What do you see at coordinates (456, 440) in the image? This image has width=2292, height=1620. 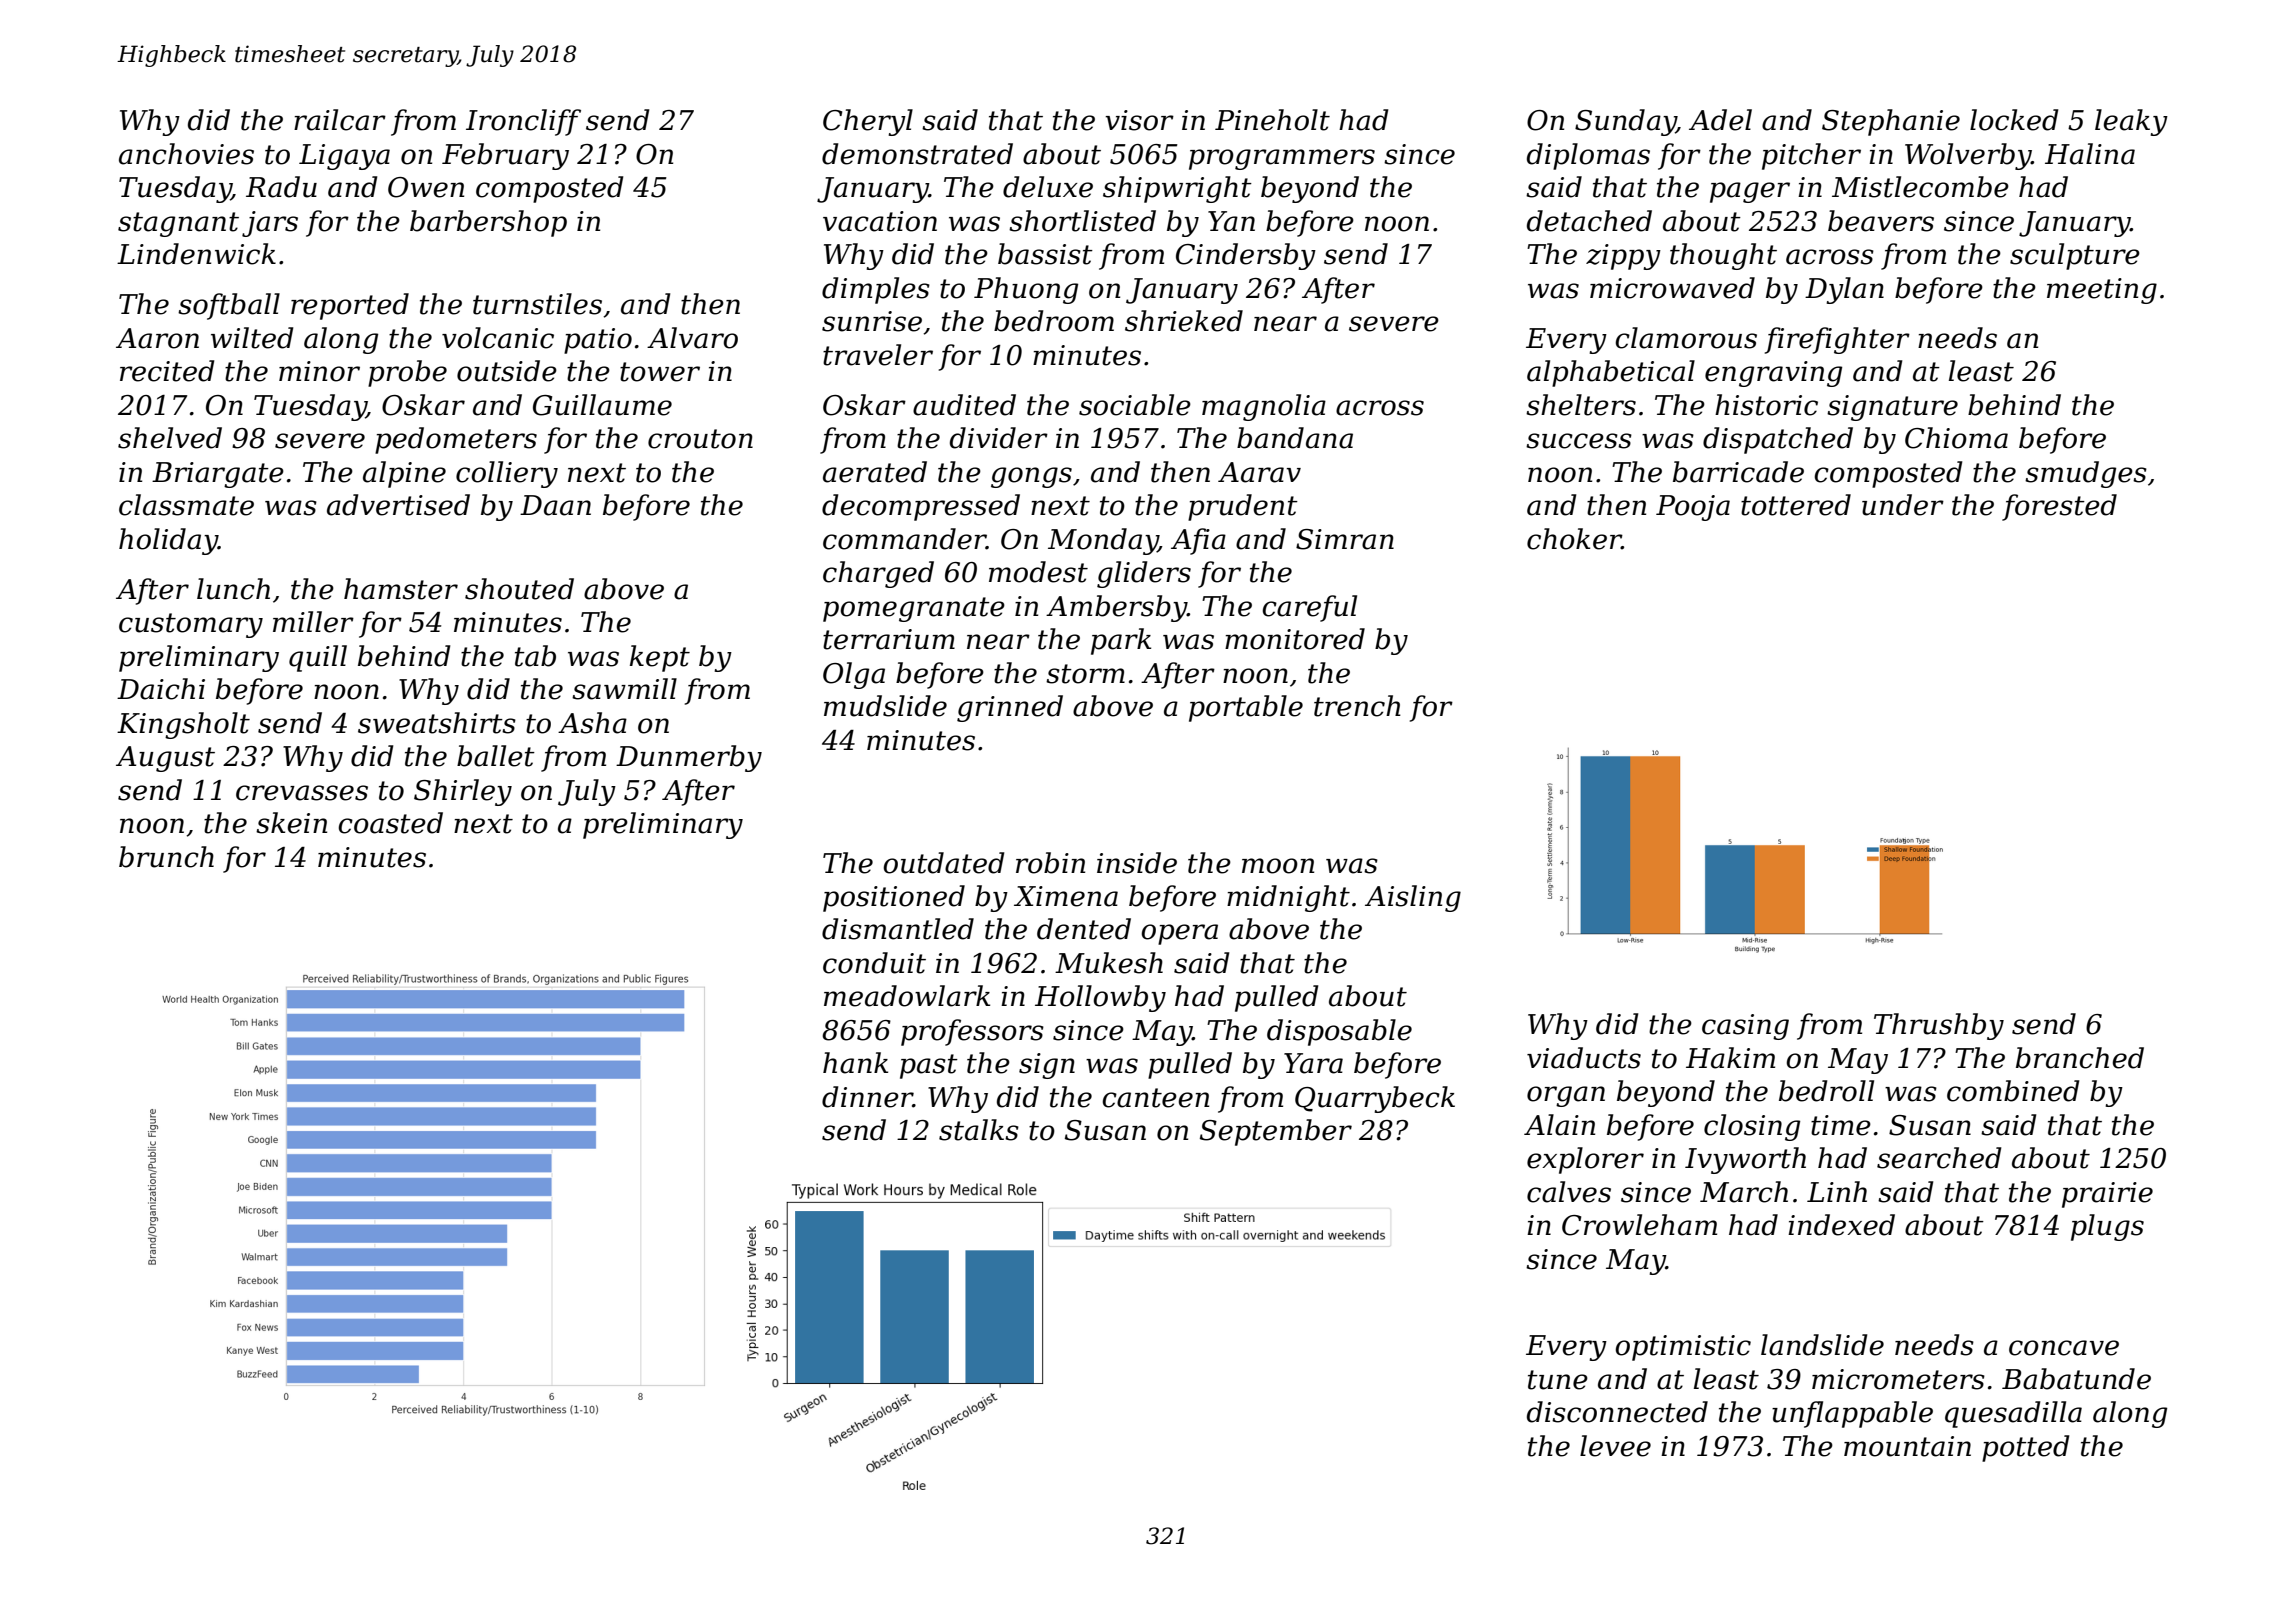 I see `pedometers` at bounding box center [456, 440].
